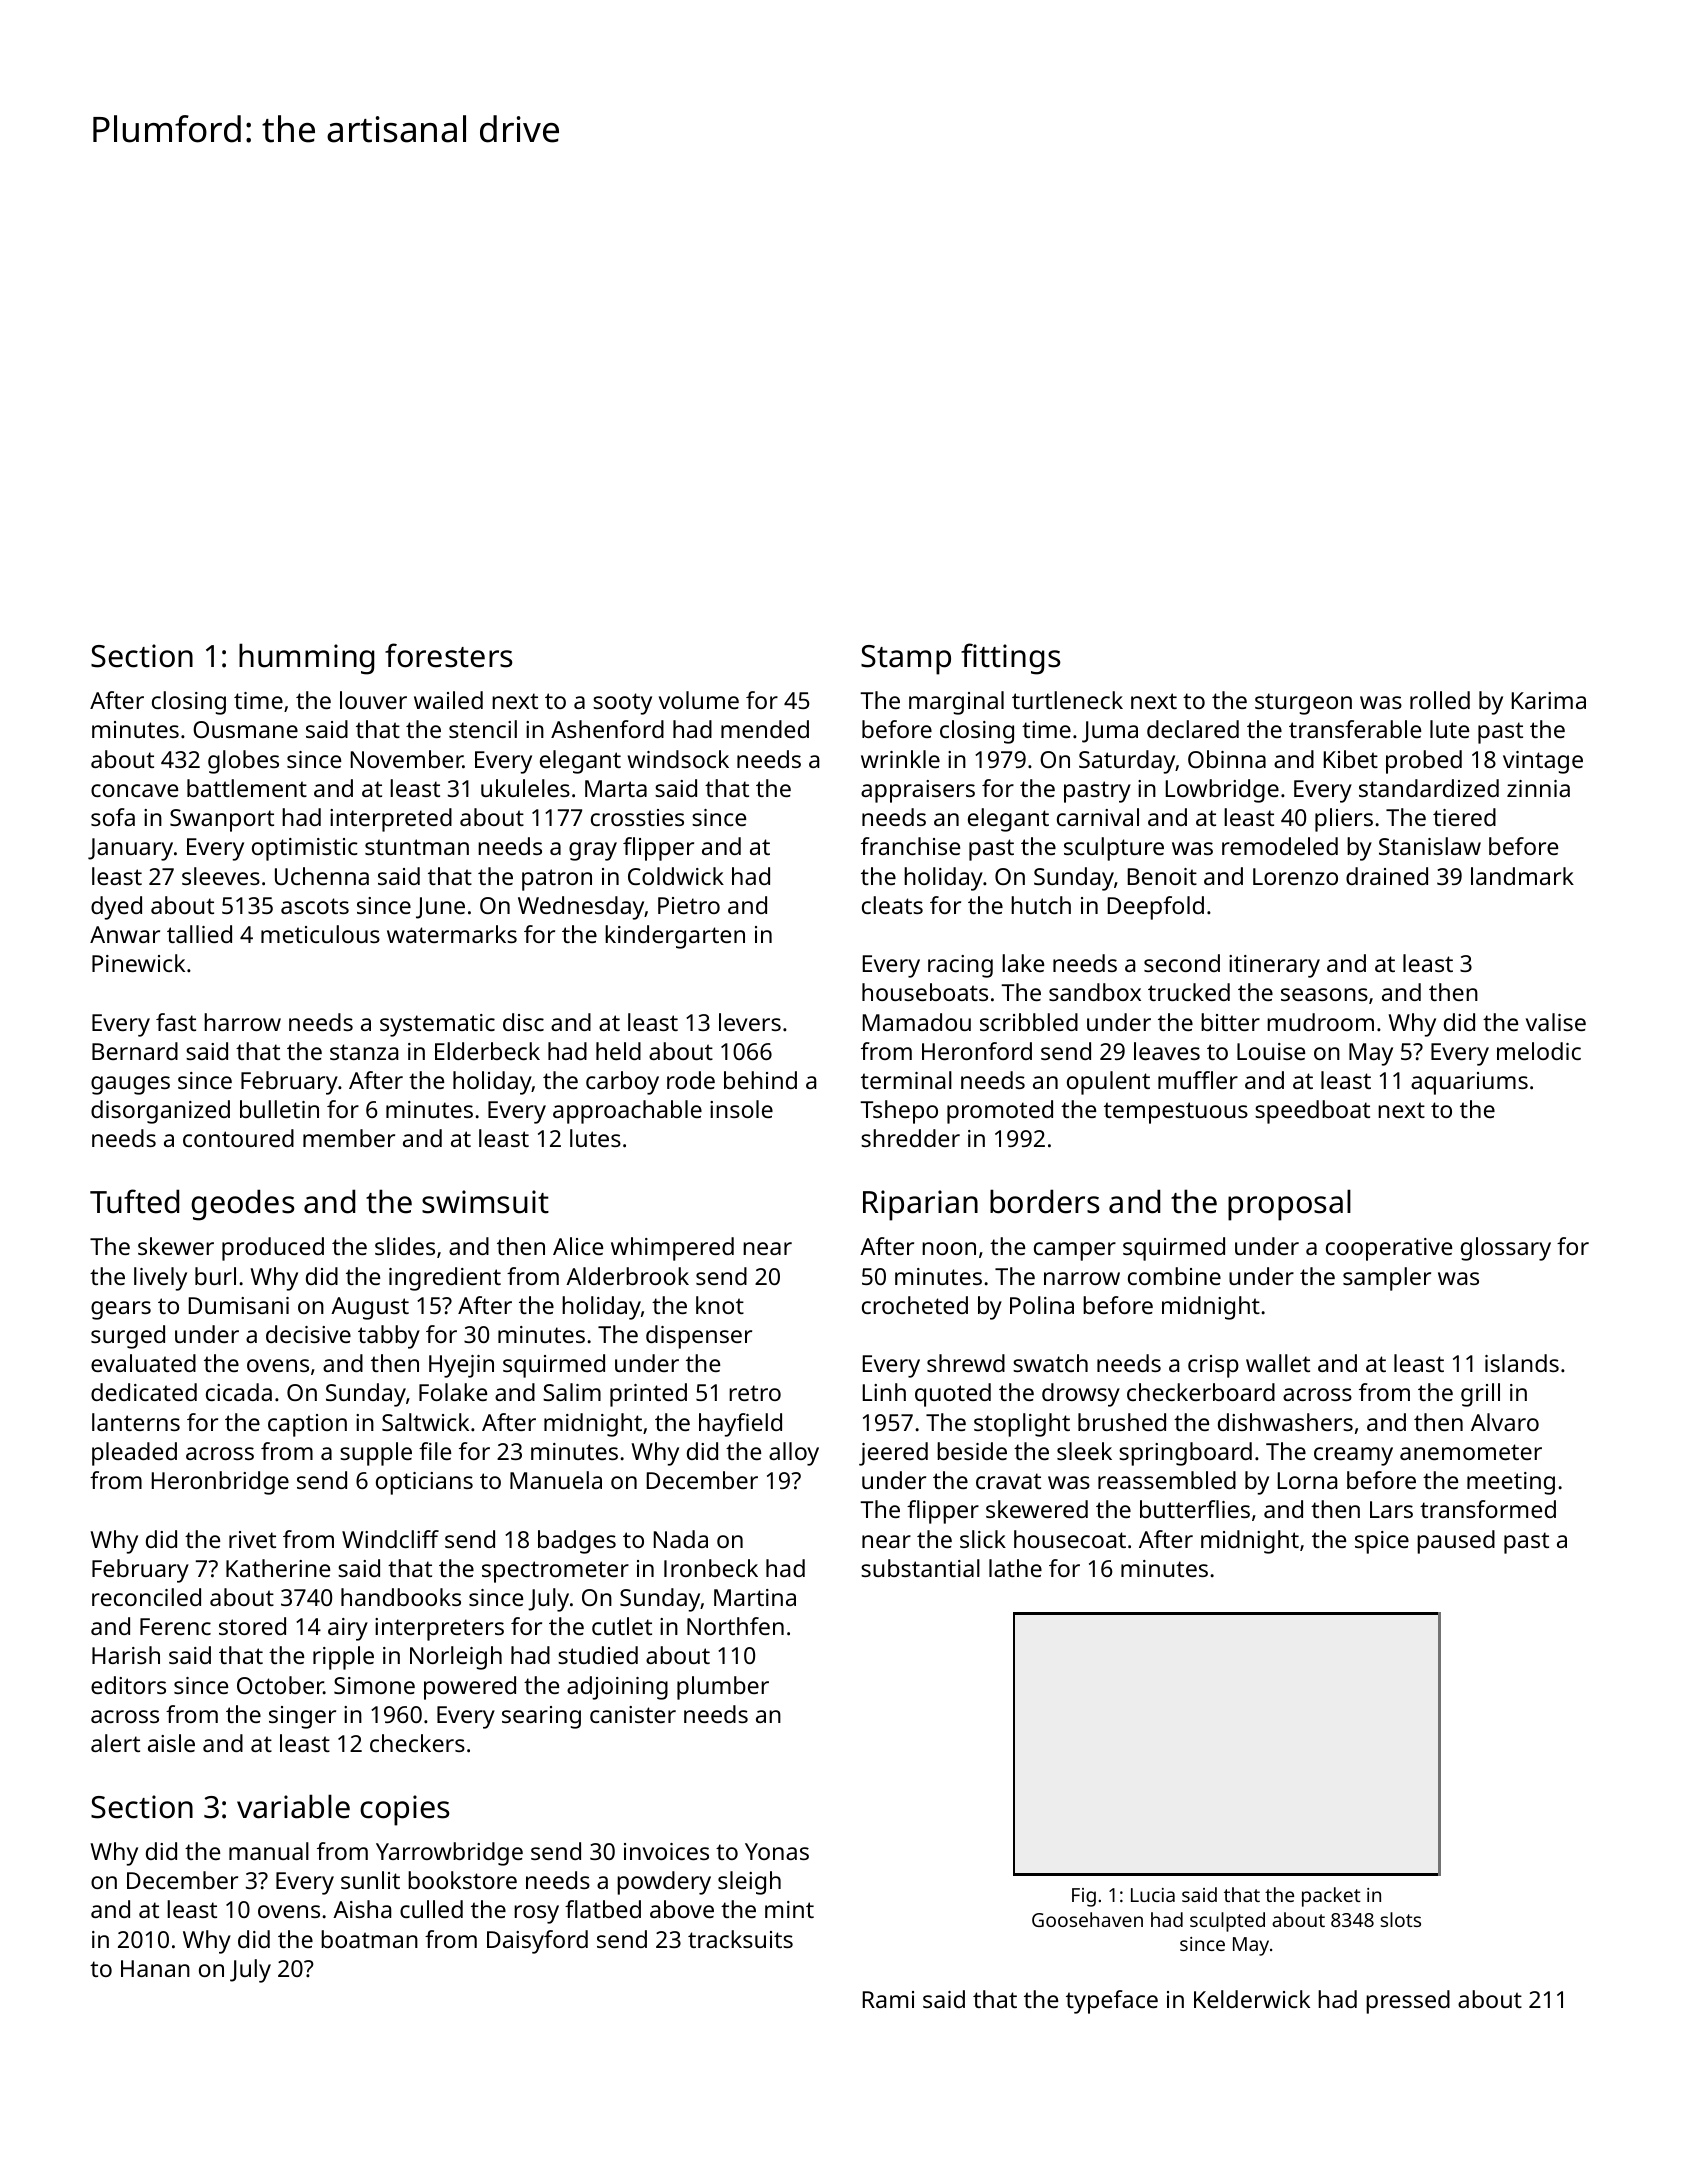 Image resolution: width=1683 pixels, height=2178 pixels. Describe the element at coordinates (1075, 1251) in the screenshot. I see `camper` at that location.
